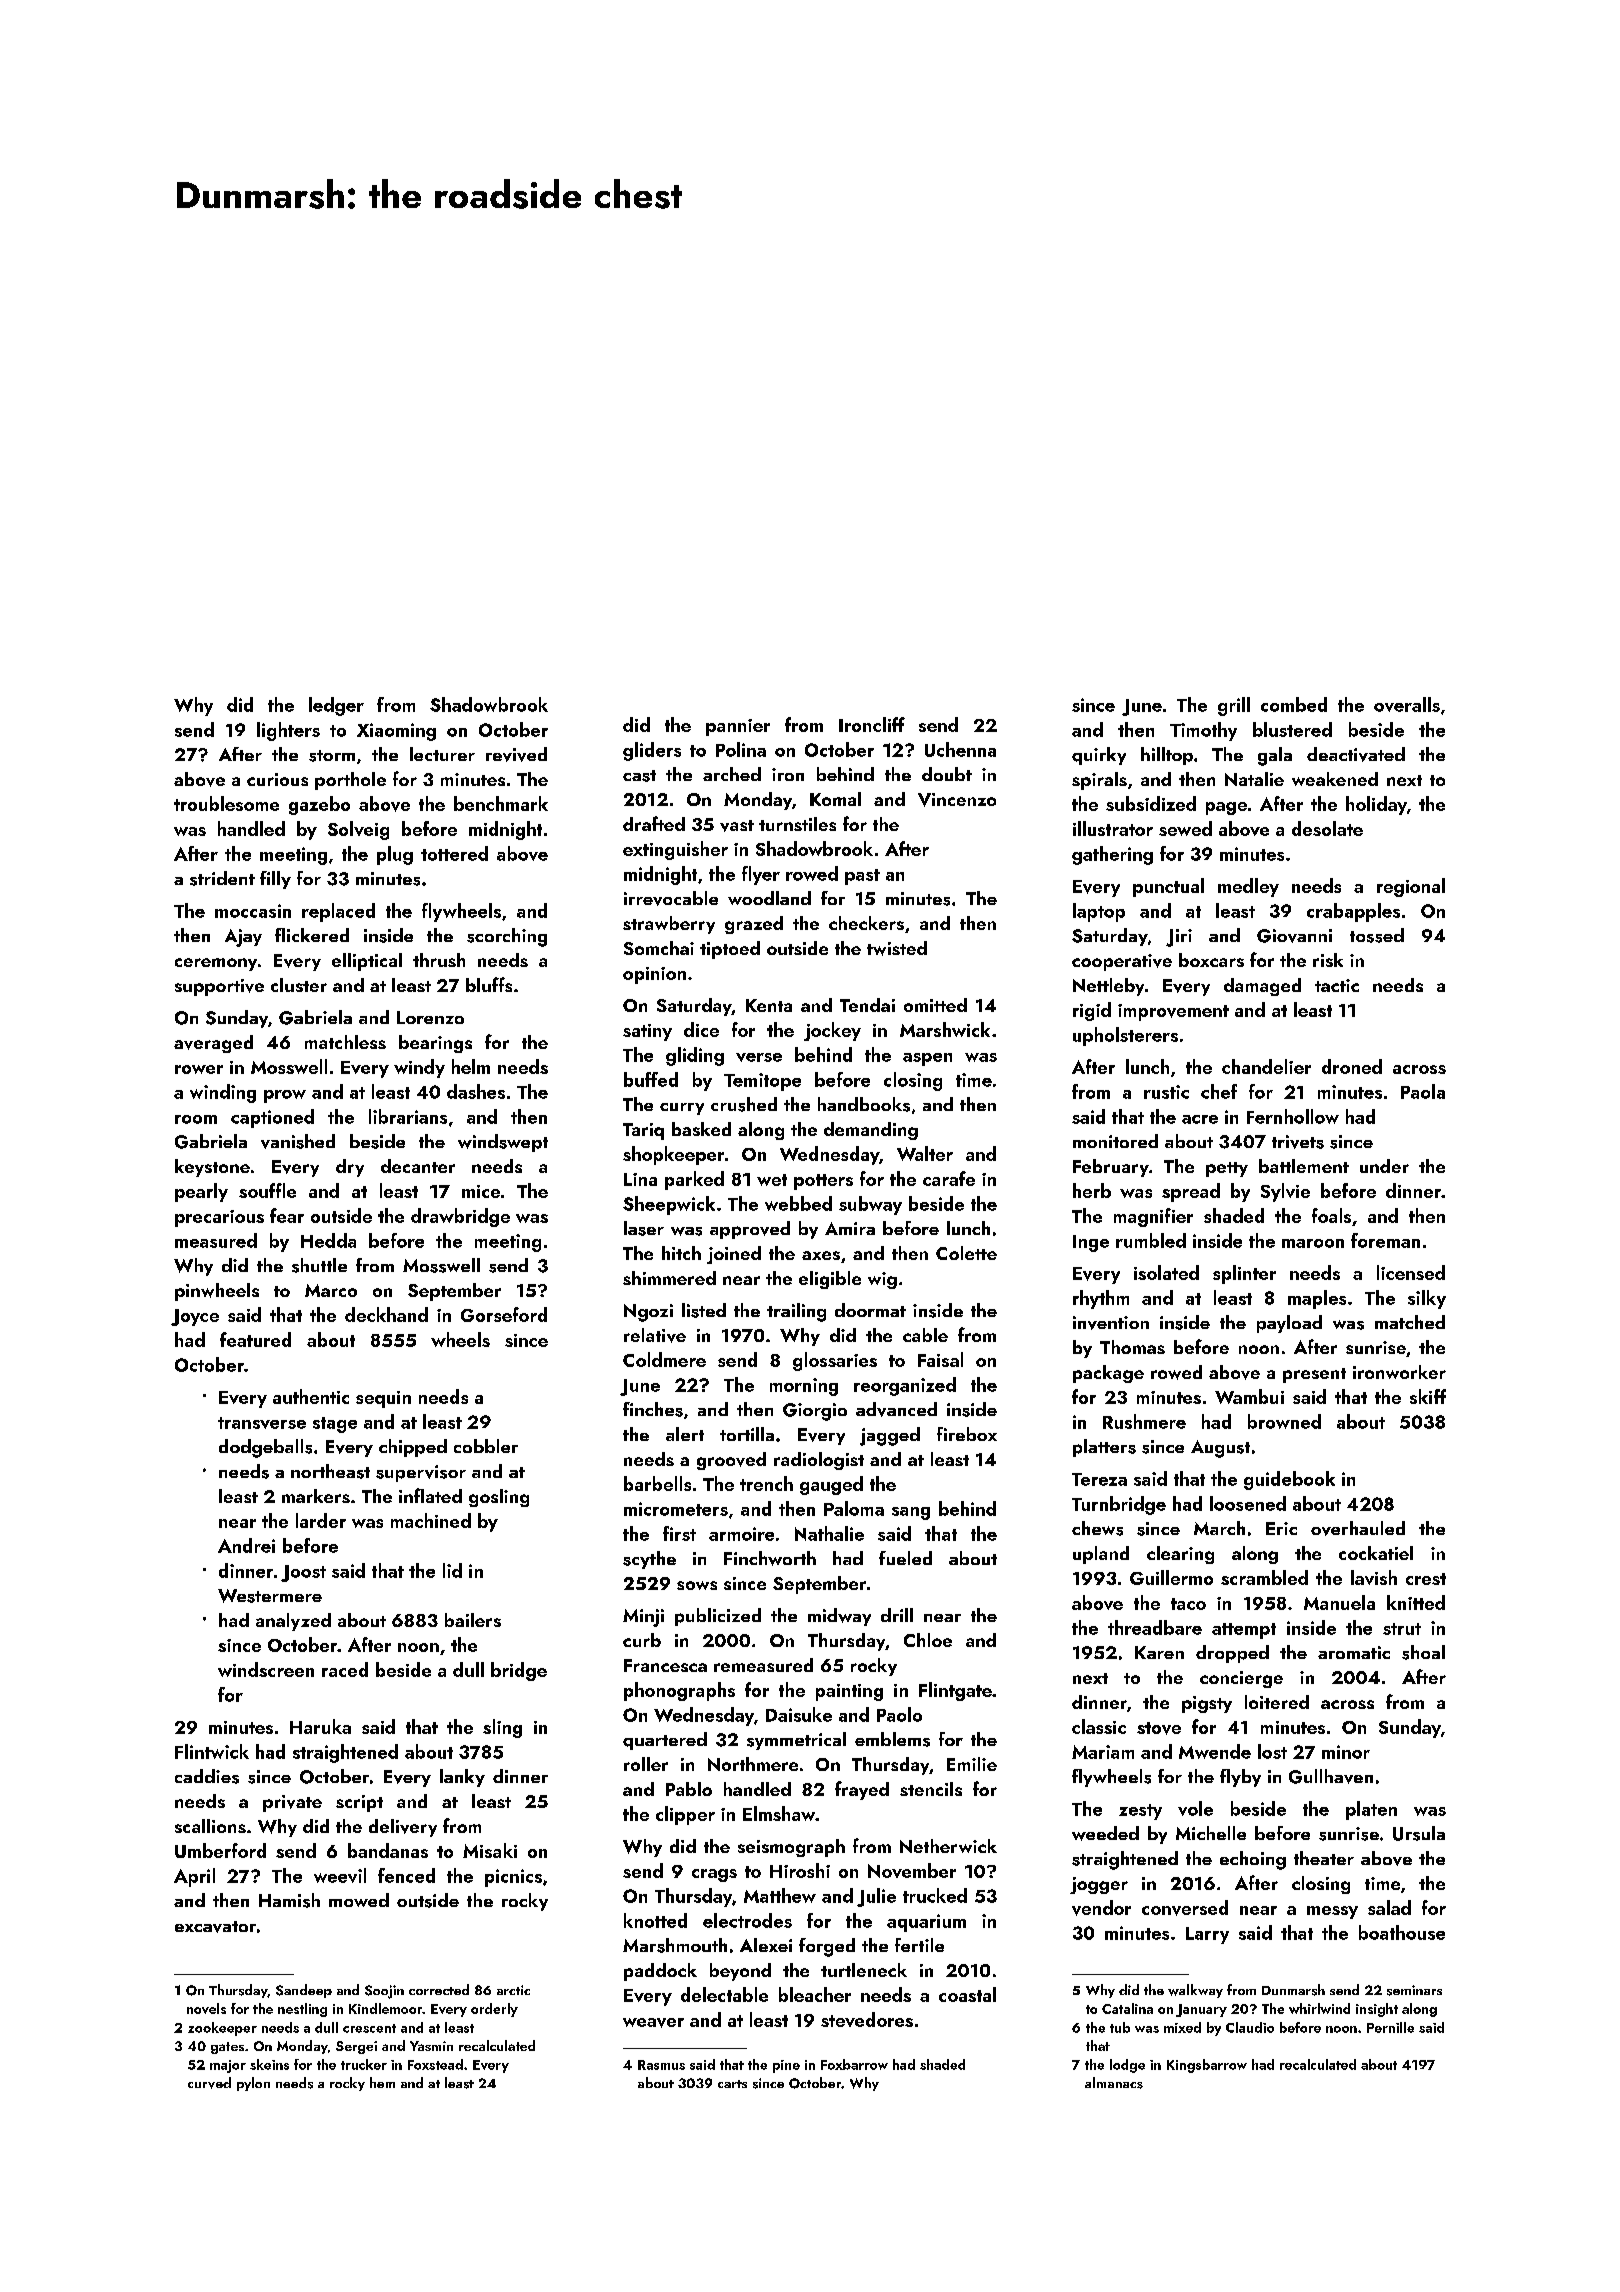 This screenshot has height=2292, width=1620. I want to click on pylon, so click(253, 2084).
